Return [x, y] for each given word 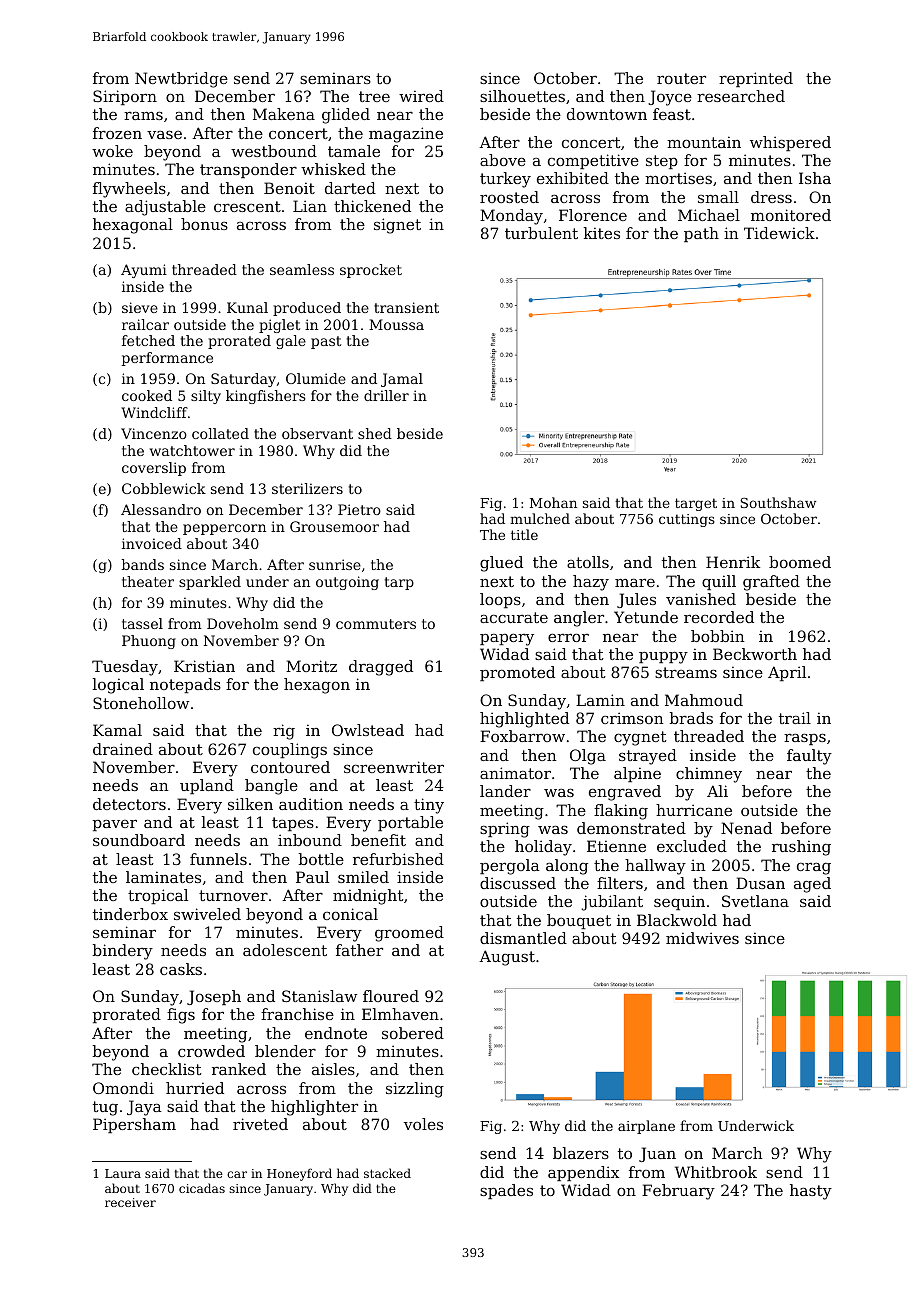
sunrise [335, 564]
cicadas [202, 1188]
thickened [372, 206]
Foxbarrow [522, 736]
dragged [381, 668]
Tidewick [779, 233]
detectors [129, 804]
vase [164, 135]
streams [686, 672]
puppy [663, 657]
